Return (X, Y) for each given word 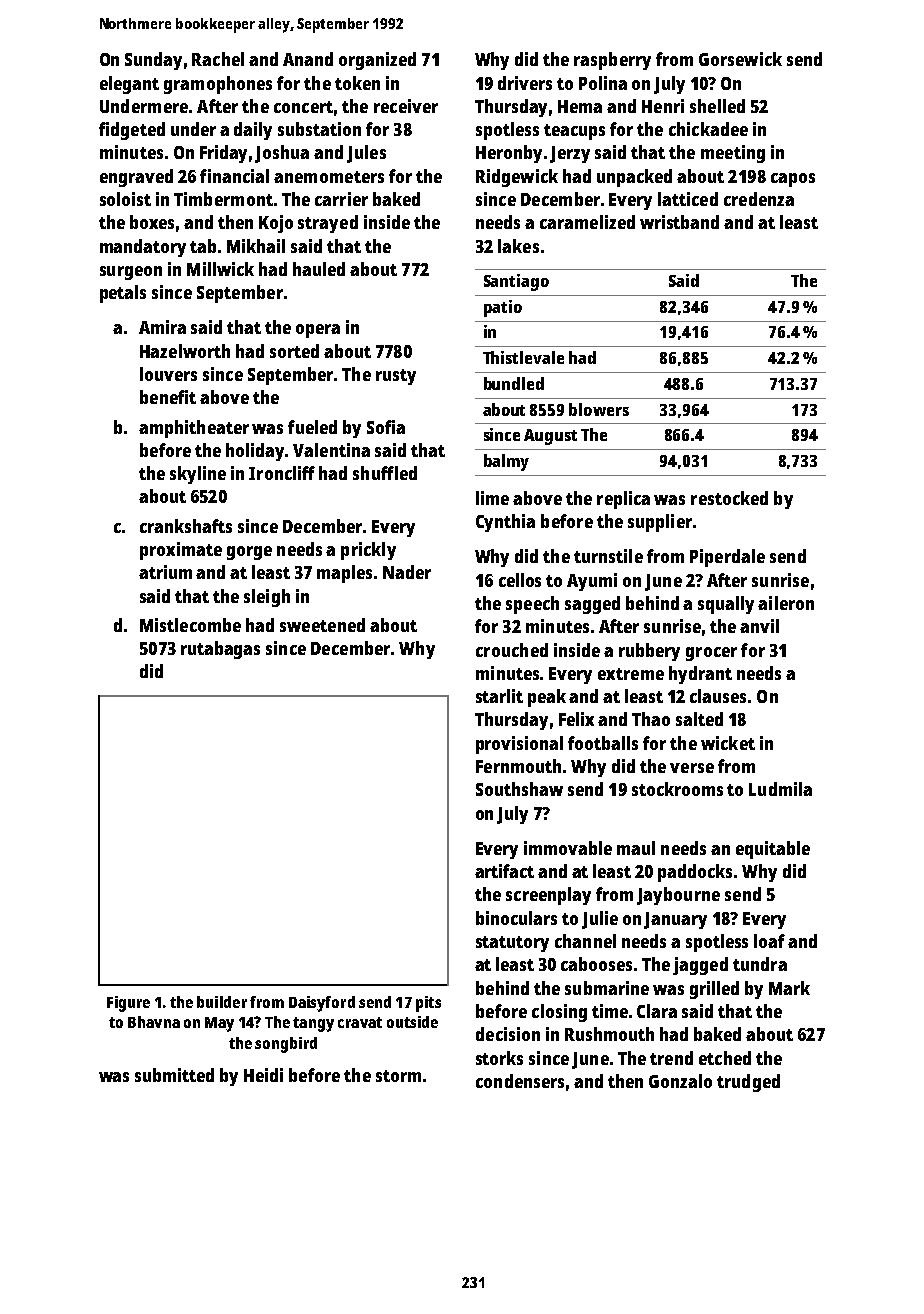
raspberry (612, 61)
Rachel (218, 59)
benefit (168, 397)
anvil (759, 626)
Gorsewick (740, 59)
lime (492, 498)
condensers (520, 1081)
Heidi (263, 1075)
